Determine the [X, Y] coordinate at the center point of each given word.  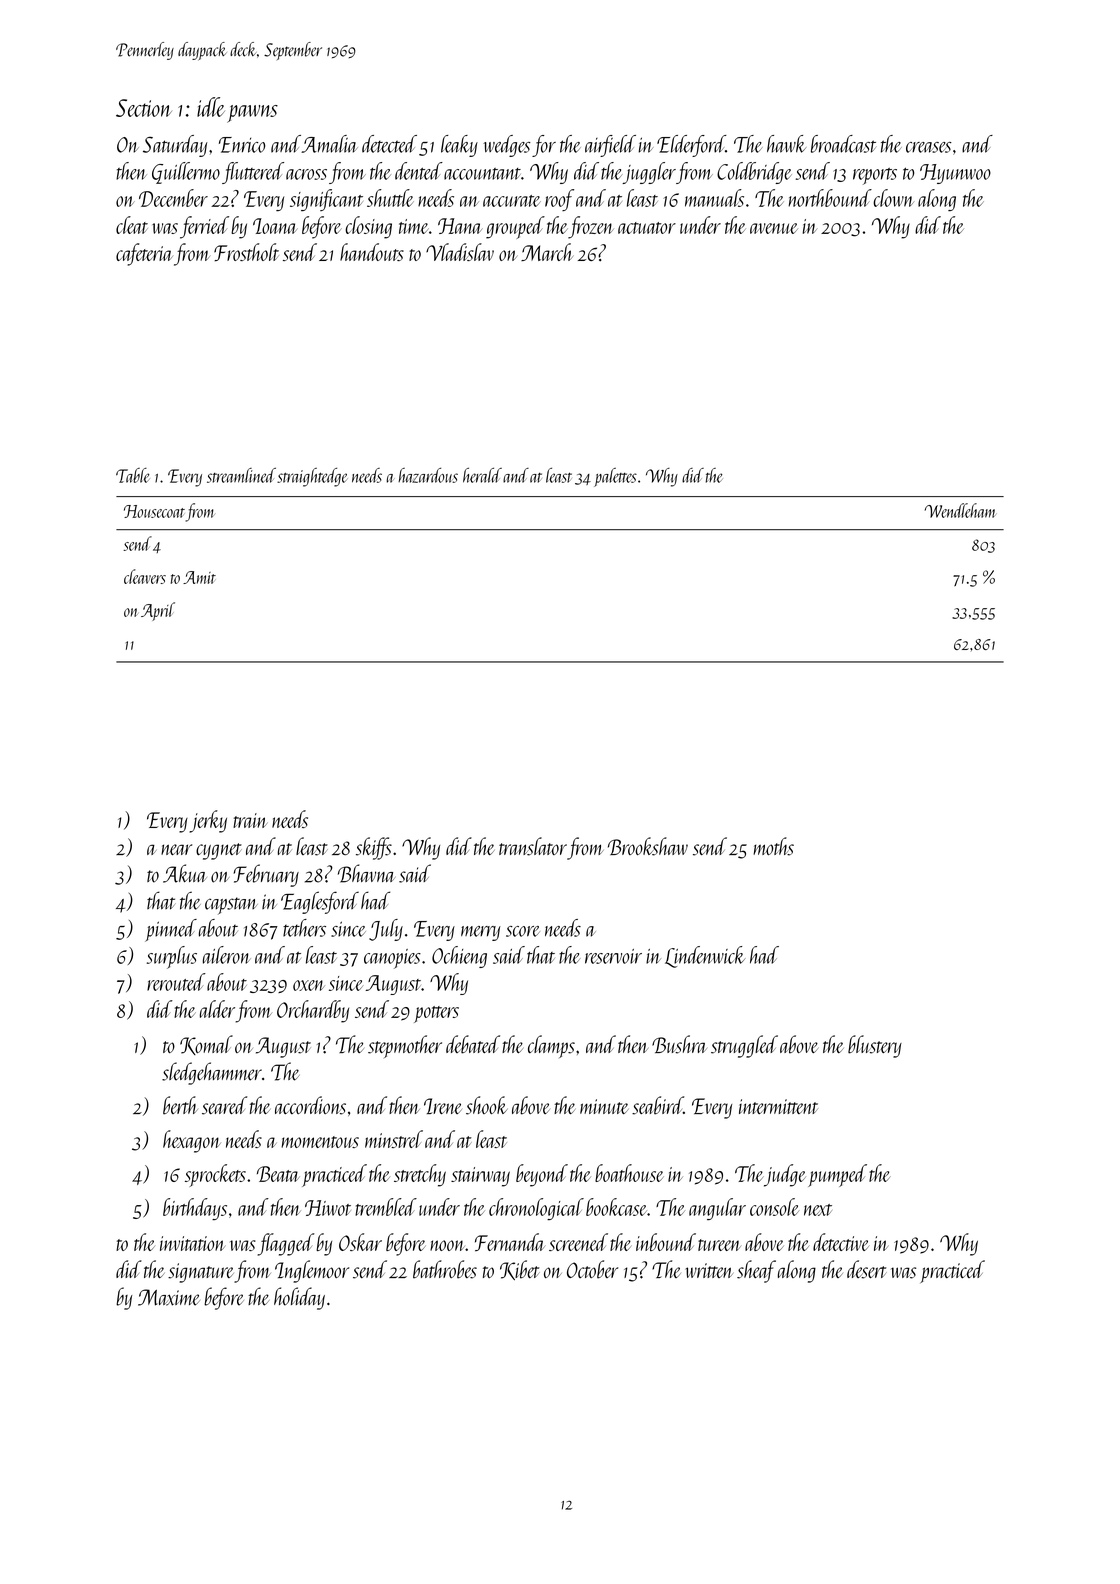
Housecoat [154, 511]
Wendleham [960, 510]
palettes [615, 477]
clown [893, 198]
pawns [252, 114]
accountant [482, 174]
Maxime [169, 1297]
